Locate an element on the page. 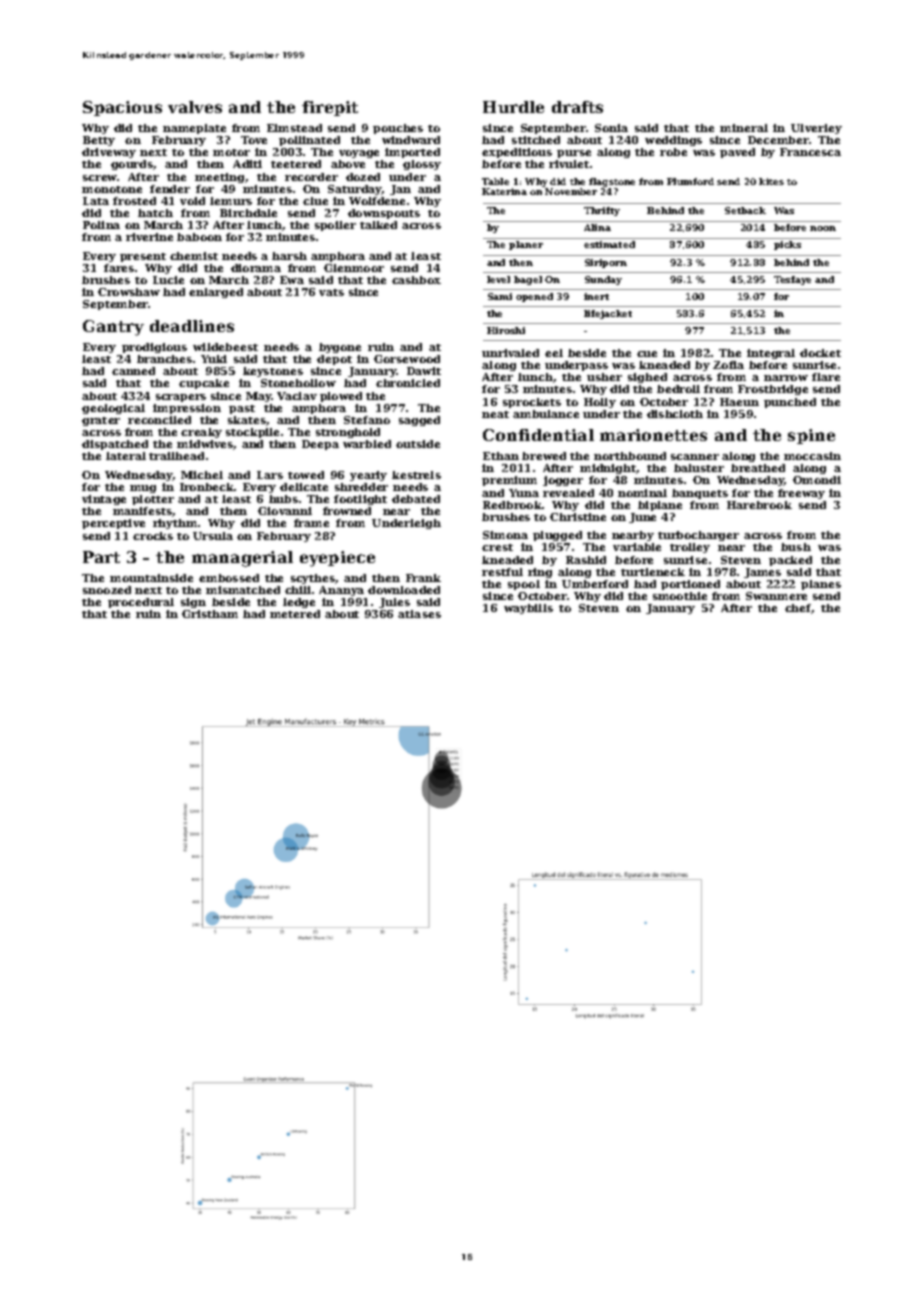 The width and height of the page is (924, 1308). fender is located at coordinates (170, 189).
